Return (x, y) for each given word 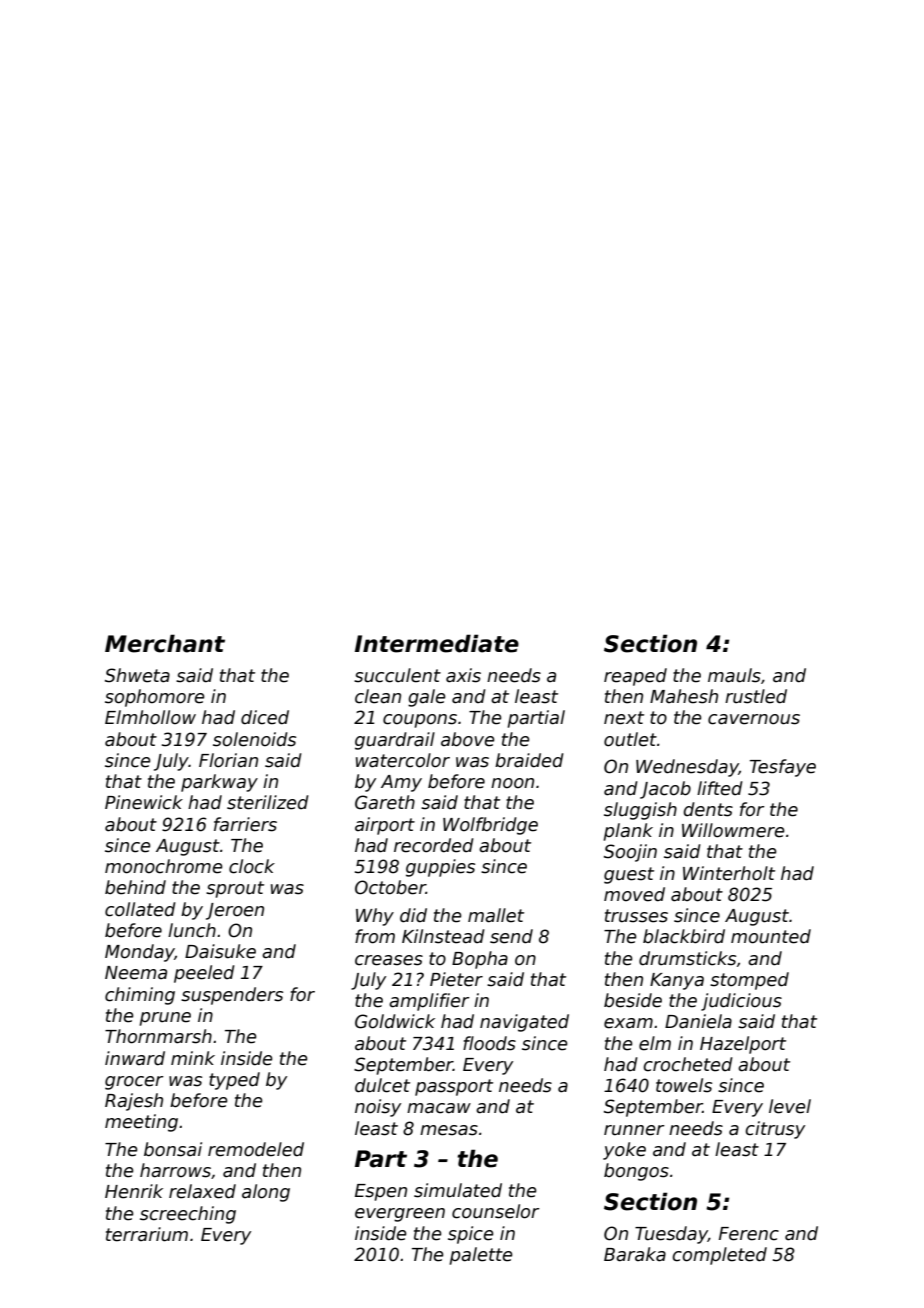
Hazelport (743, 1045)
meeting (141, 1123)
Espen (381, 1192)
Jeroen (235, 911)
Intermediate (437, 643)
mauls (734, 675)
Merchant (165, 643)
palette (481, 1256)
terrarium (147, 1234)
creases (389, 960)
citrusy (775, 1130)
